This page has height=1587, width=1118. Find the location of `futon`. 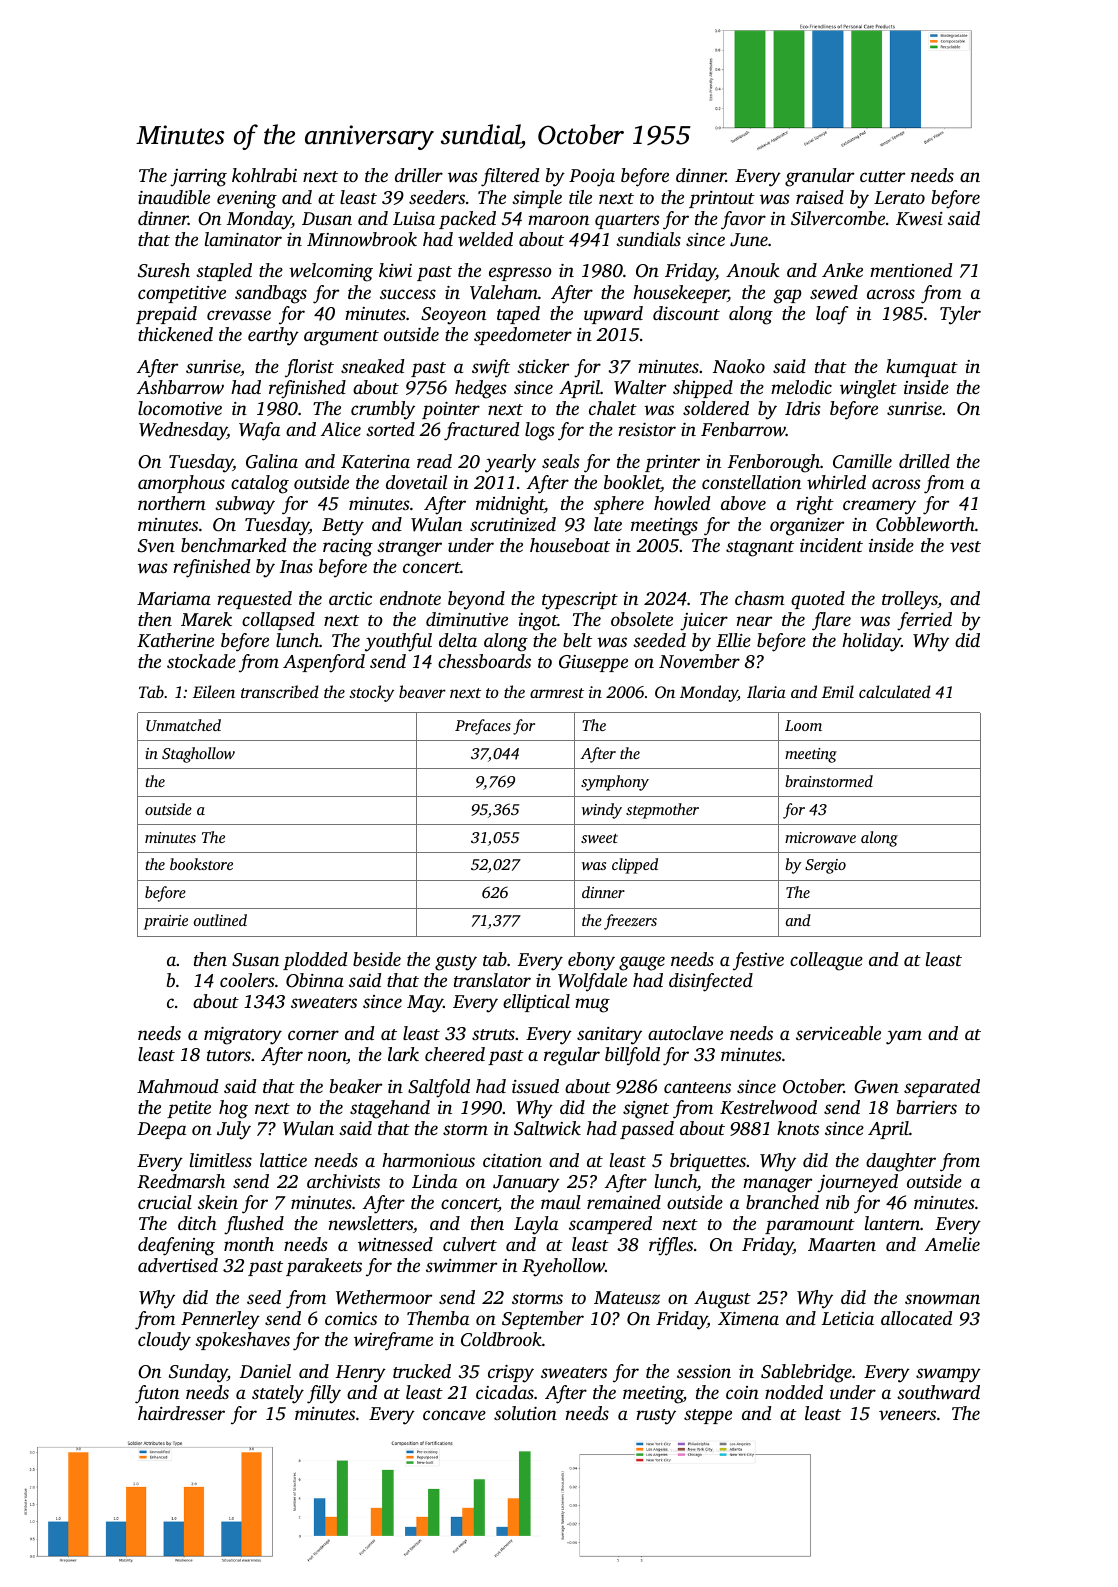

futon is located at coordinates (157, 1394).
